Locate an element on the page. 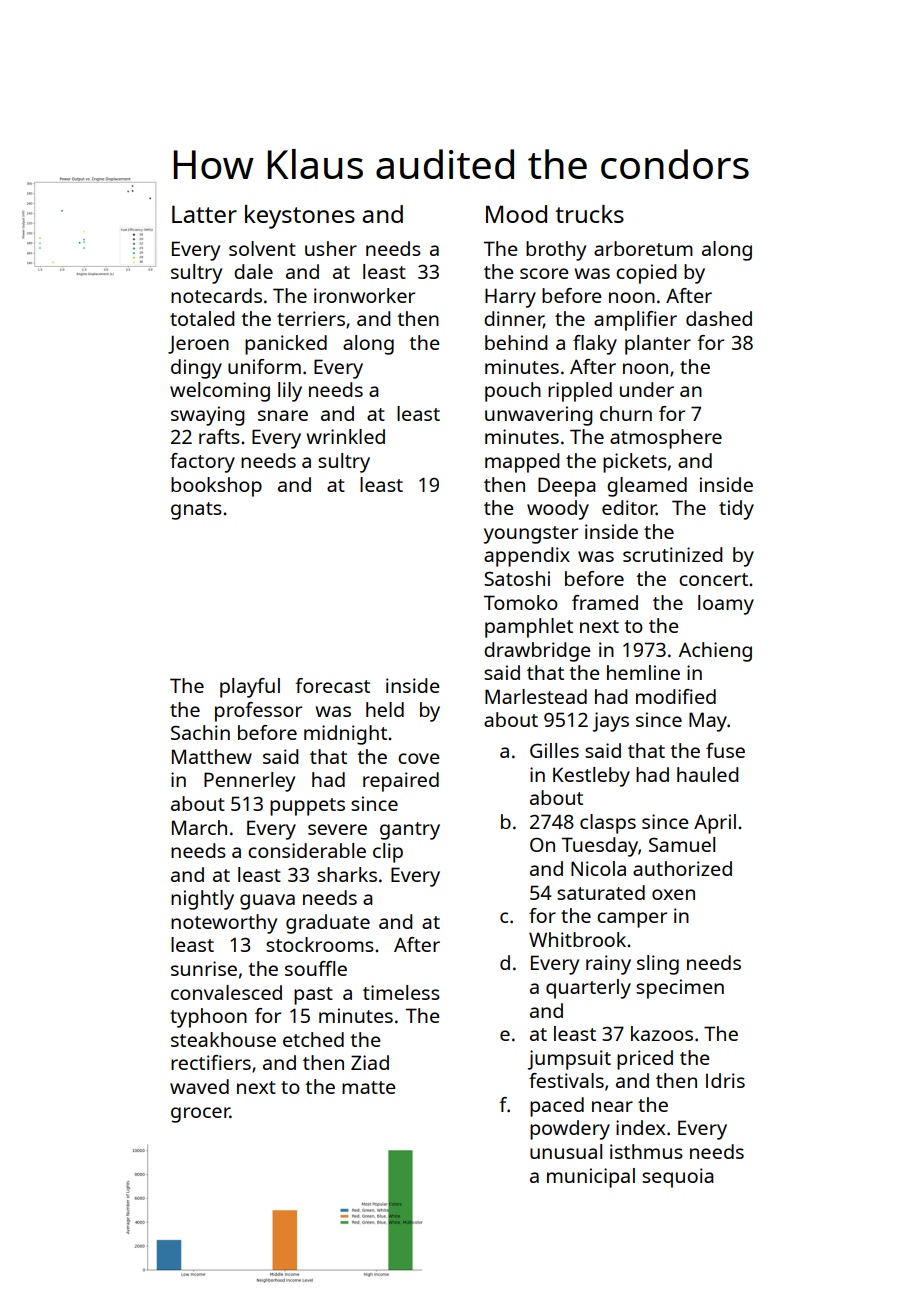 The height and width of the page is (1311, 924). arboretum is located at coordinates (643, 248).
